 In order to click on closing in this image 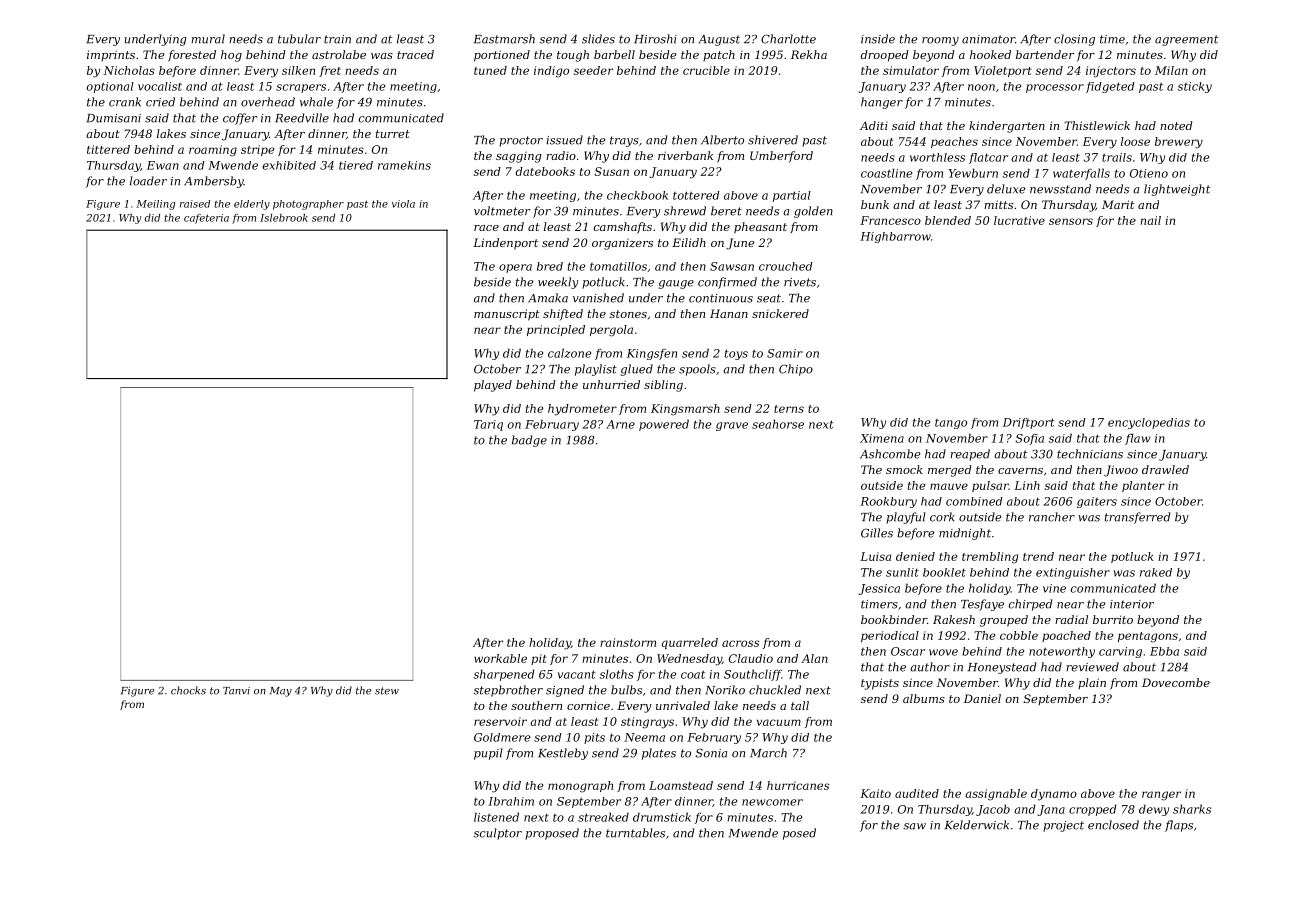, I will do `click(1074, 40)`.
